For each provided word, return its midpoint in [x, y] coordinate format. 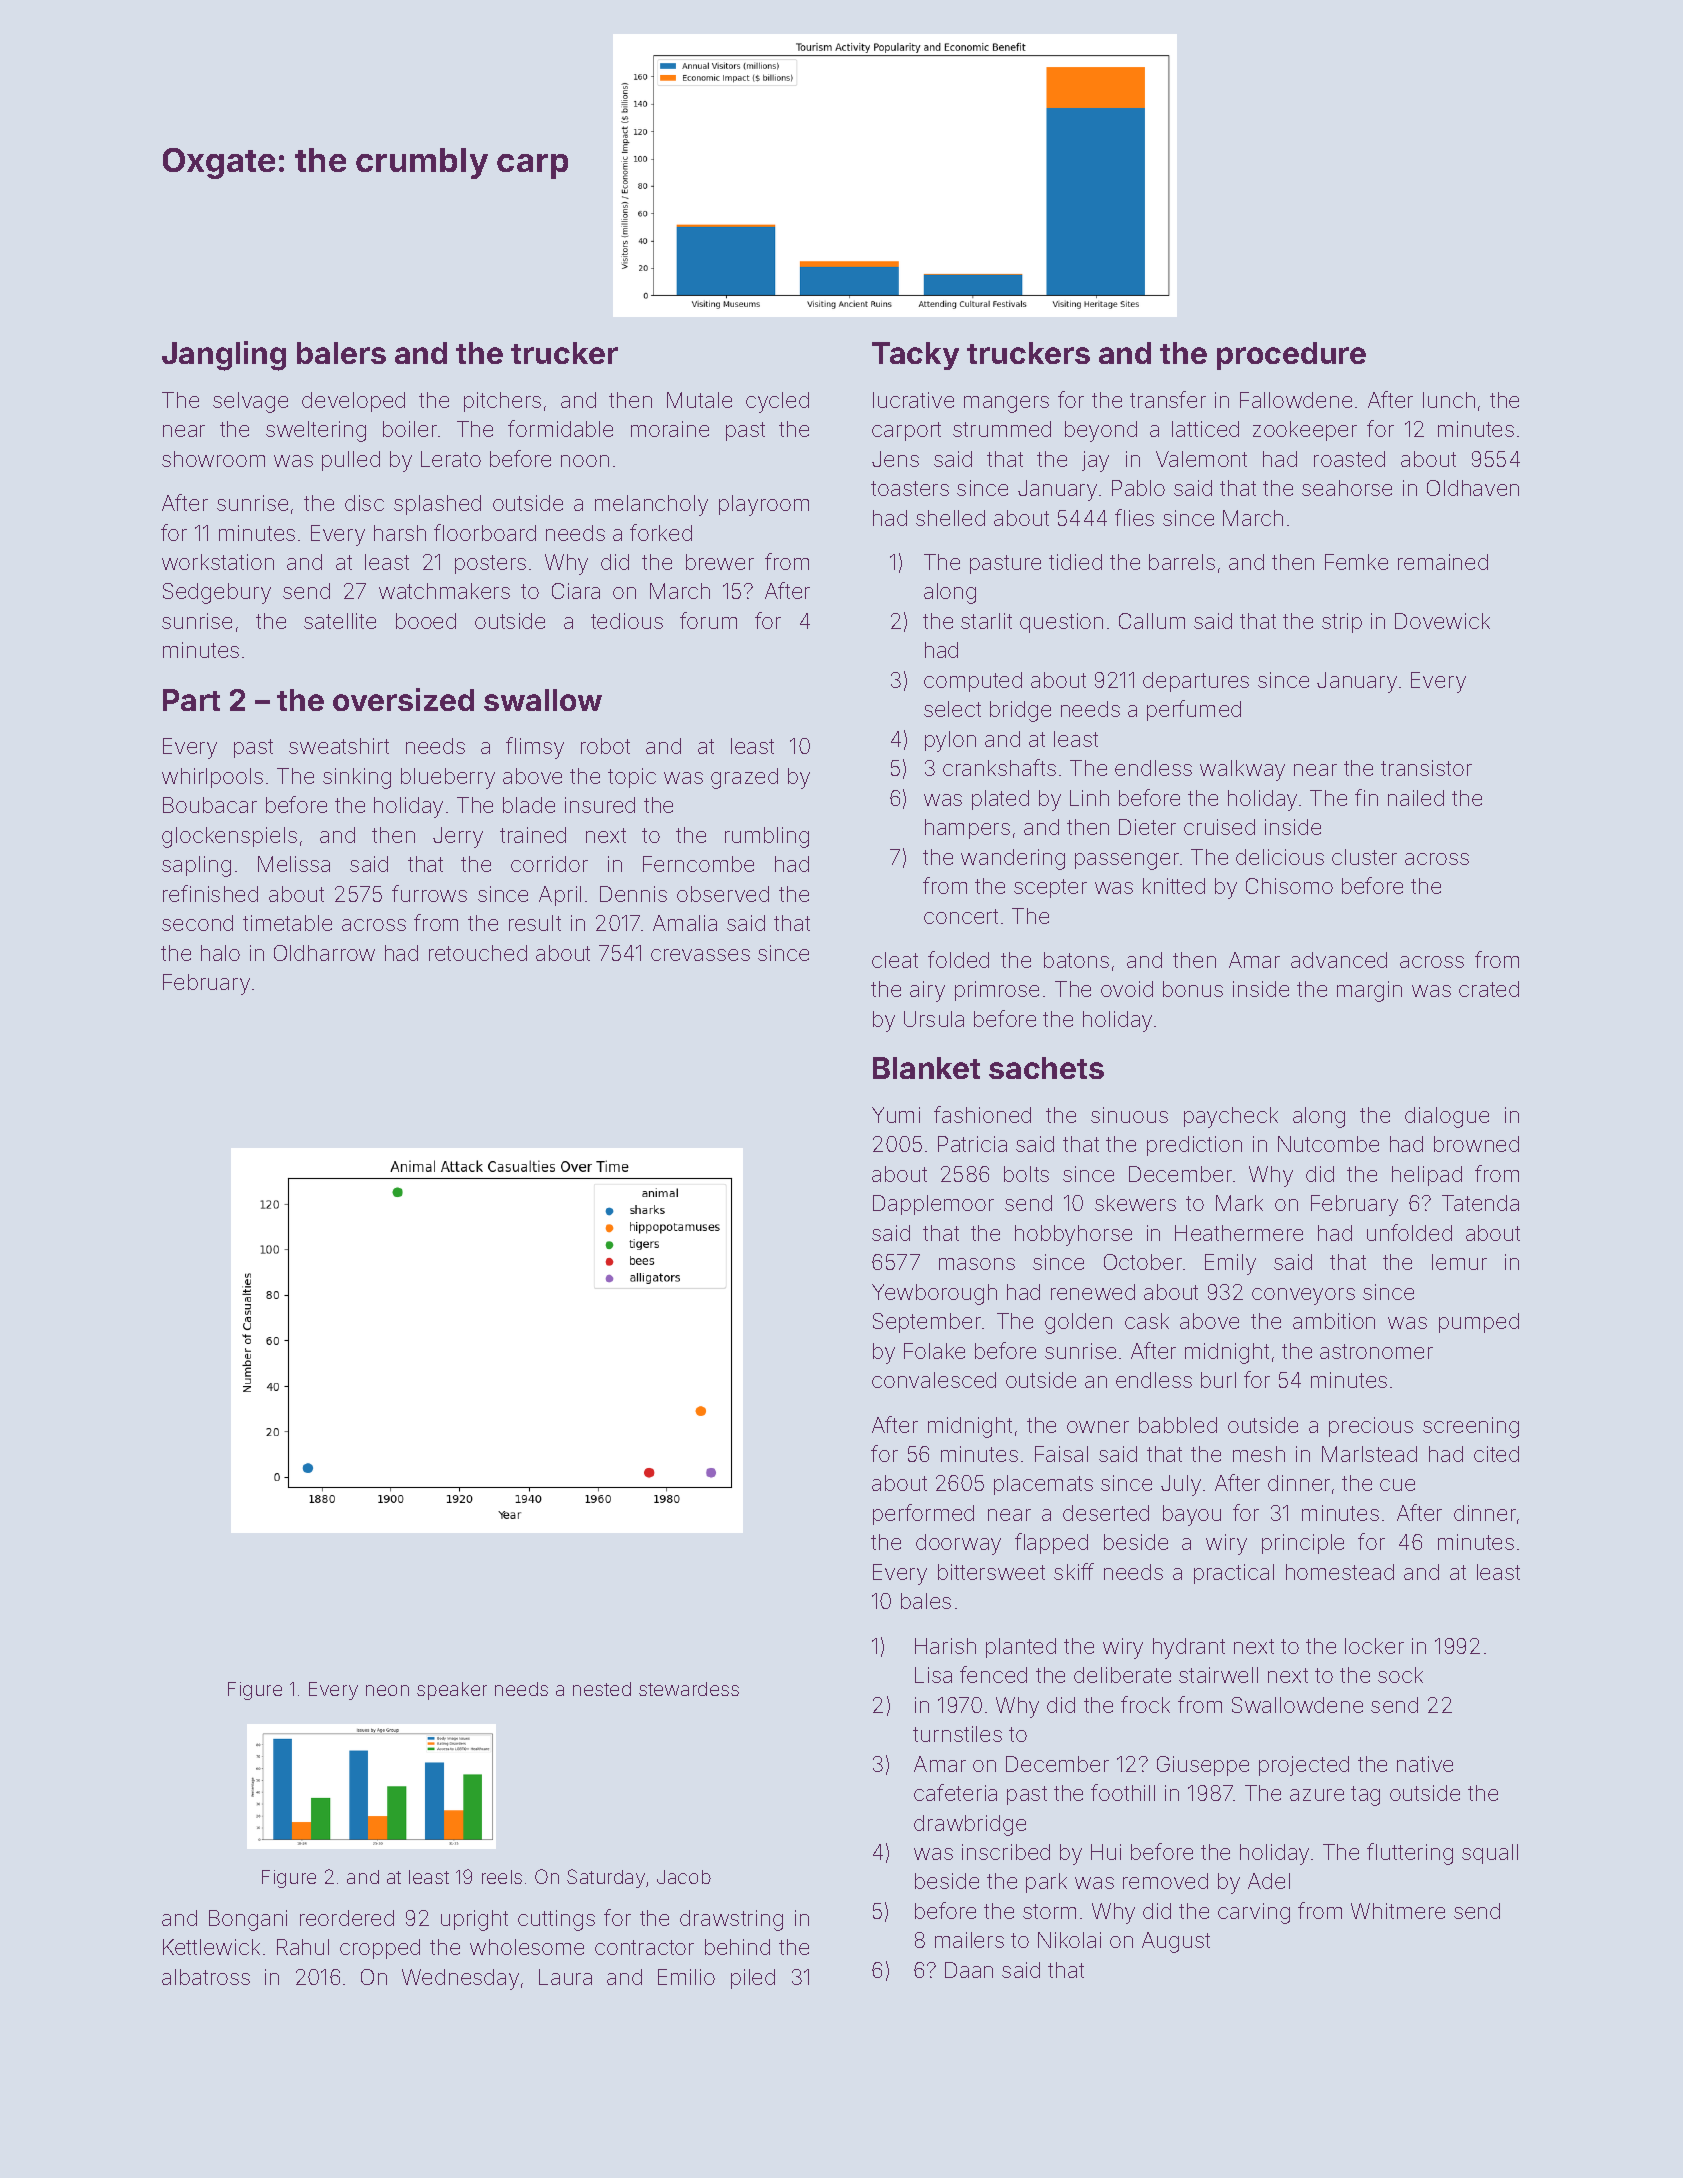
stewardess [689, 1689]
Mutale [699, 400]
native [1425, 1764]
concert [961, 916]
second [197, 923]
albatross [206, 1977]
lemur [1459, 1262]
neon [387, 1690]
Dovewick [1442, 621]
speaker [452, 1691]
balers [341, 353]
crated [1489, 989]
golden [1078, 1323]
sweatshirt [339, 746]
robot [605, 746]
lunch [1449, 400]
